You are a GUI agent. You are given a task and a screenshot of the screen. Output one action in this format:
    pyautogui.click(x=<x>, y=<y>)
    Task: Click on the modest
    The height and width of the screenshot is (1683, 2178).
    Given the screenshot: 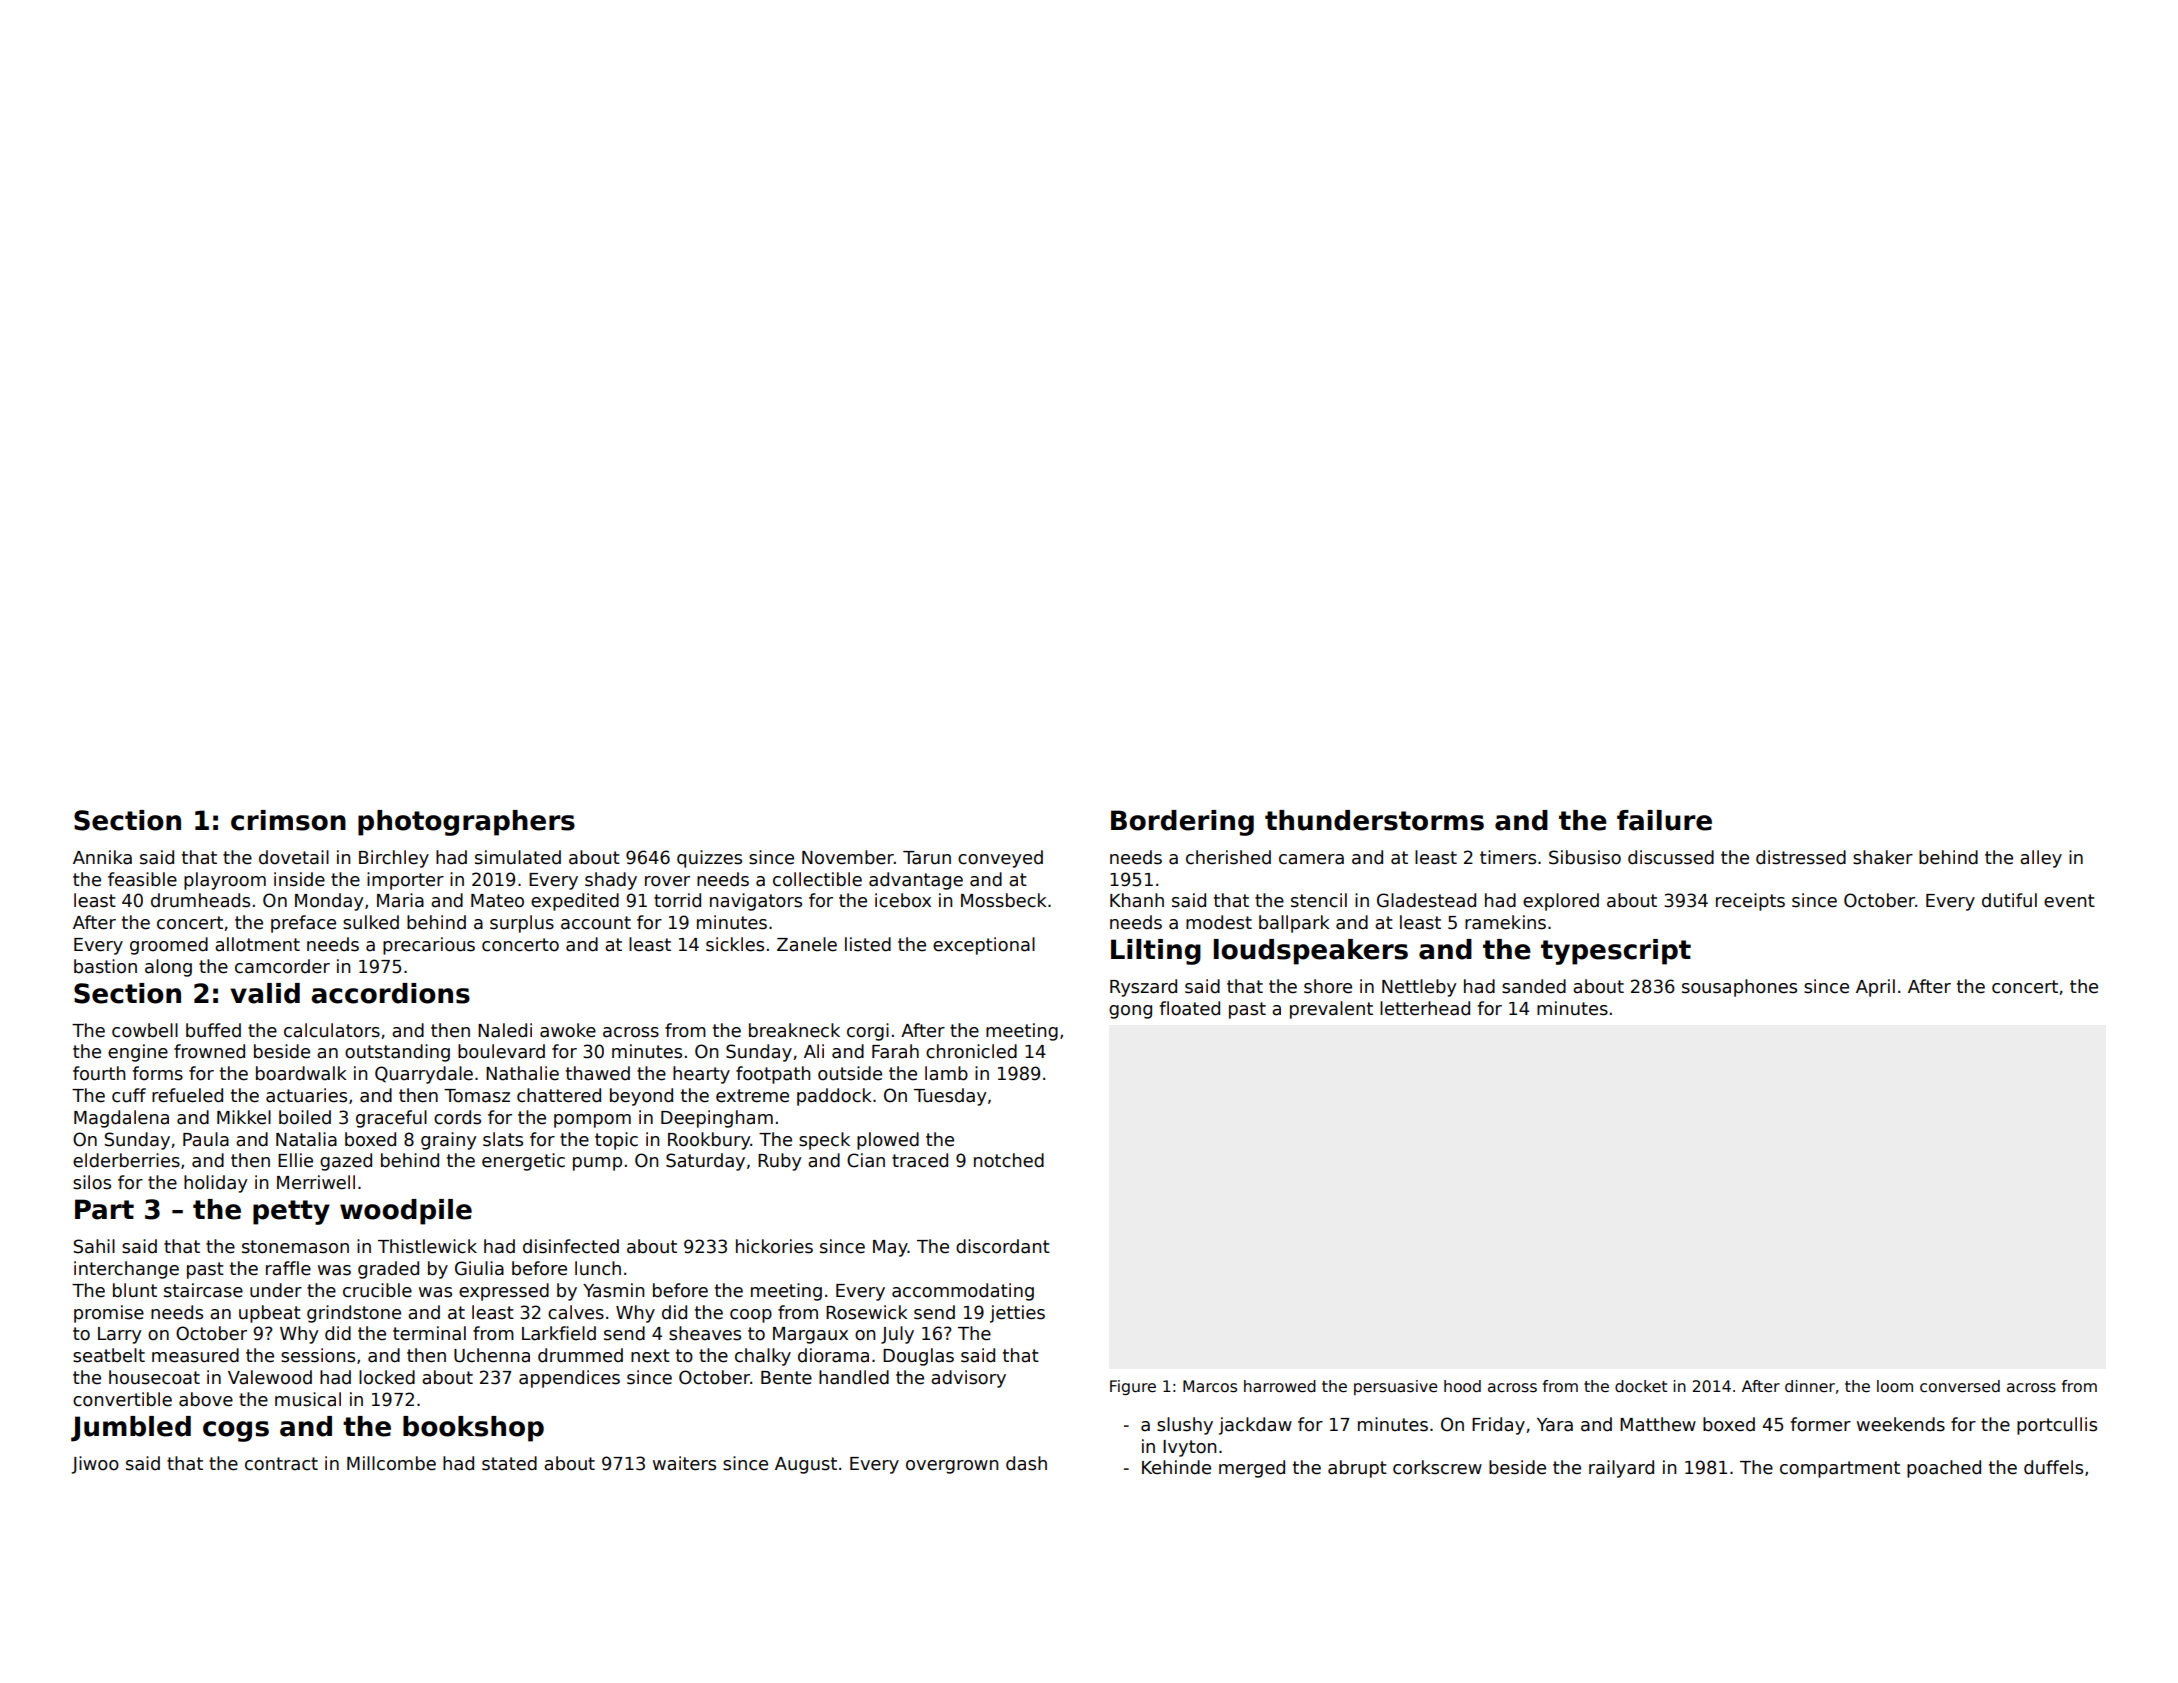 What is the action you would take?
    pyautogui.click(x=1219, y=922)
